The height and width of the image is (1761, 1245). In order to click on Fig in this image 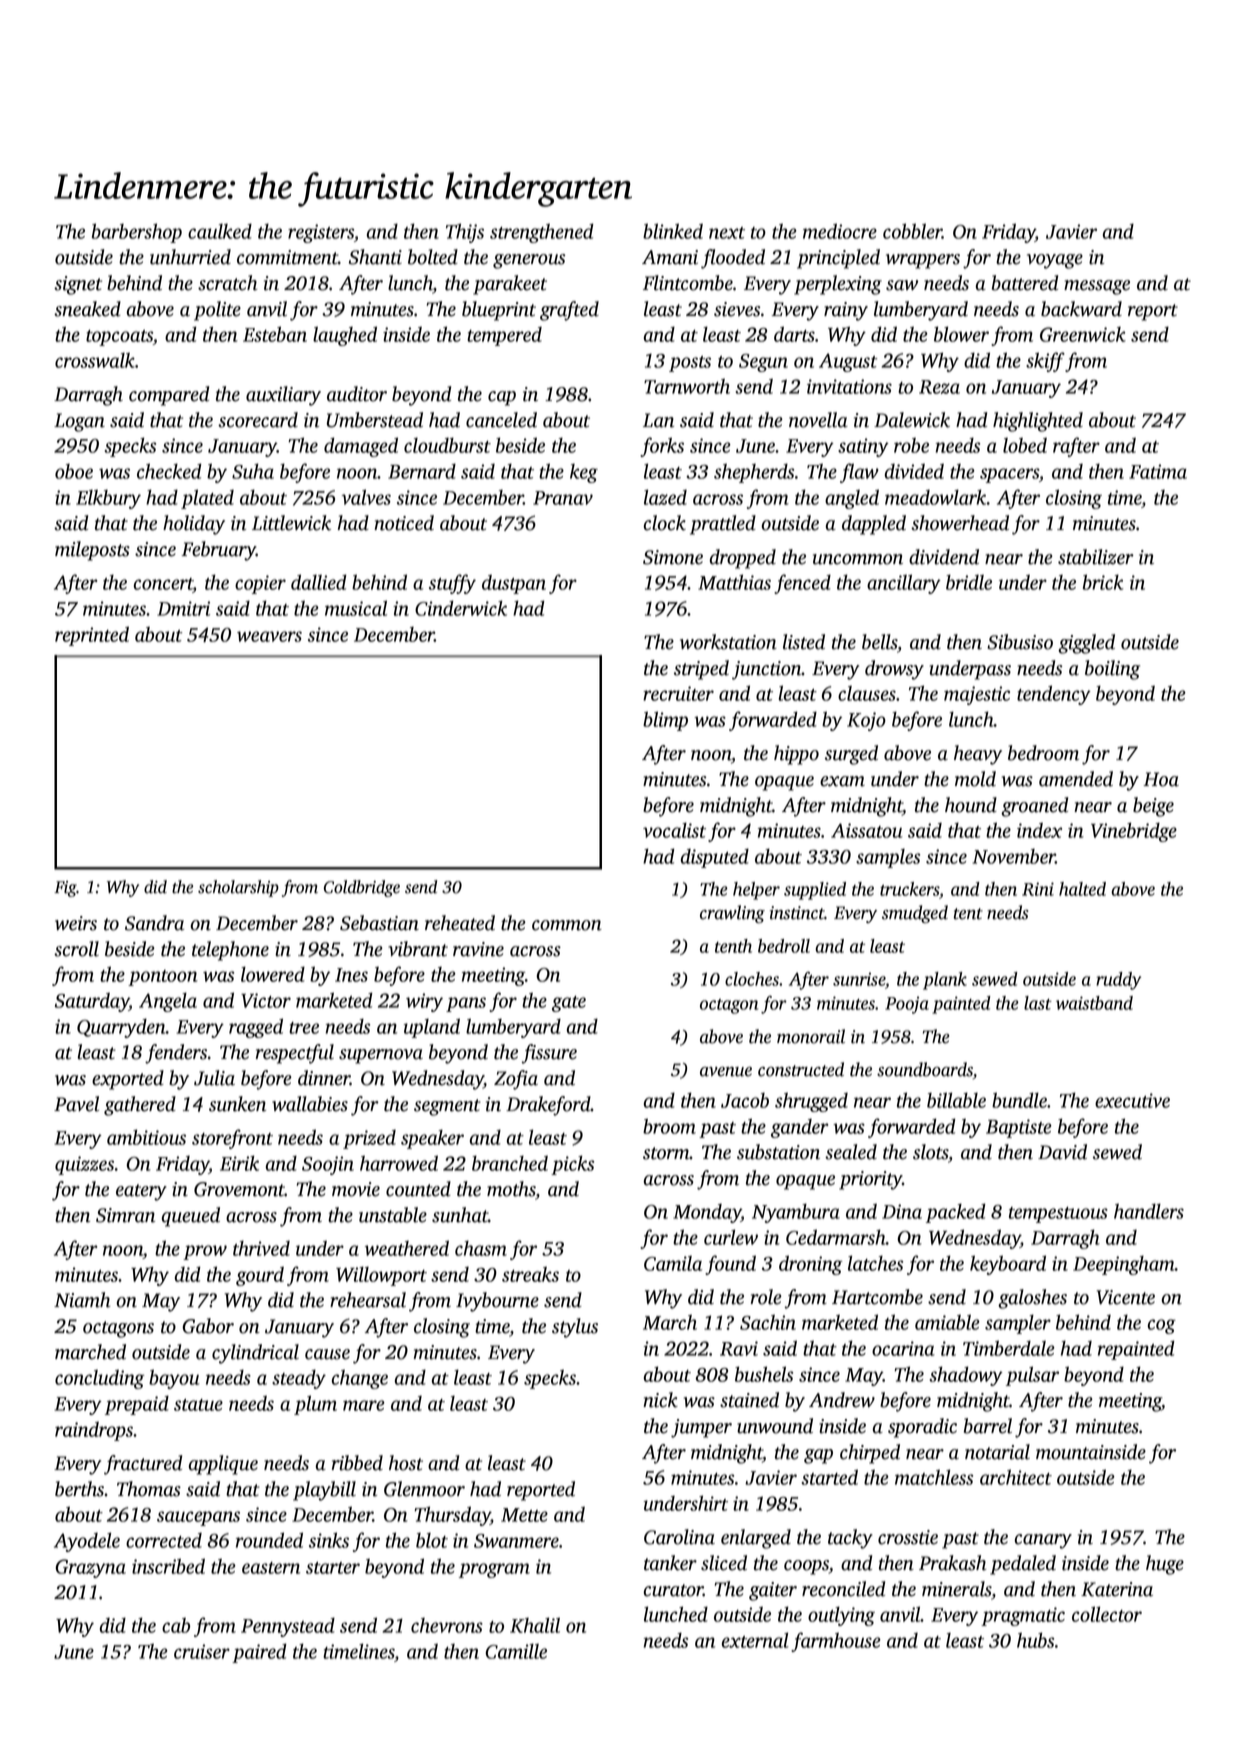, I will do `click(65, 889)`.
